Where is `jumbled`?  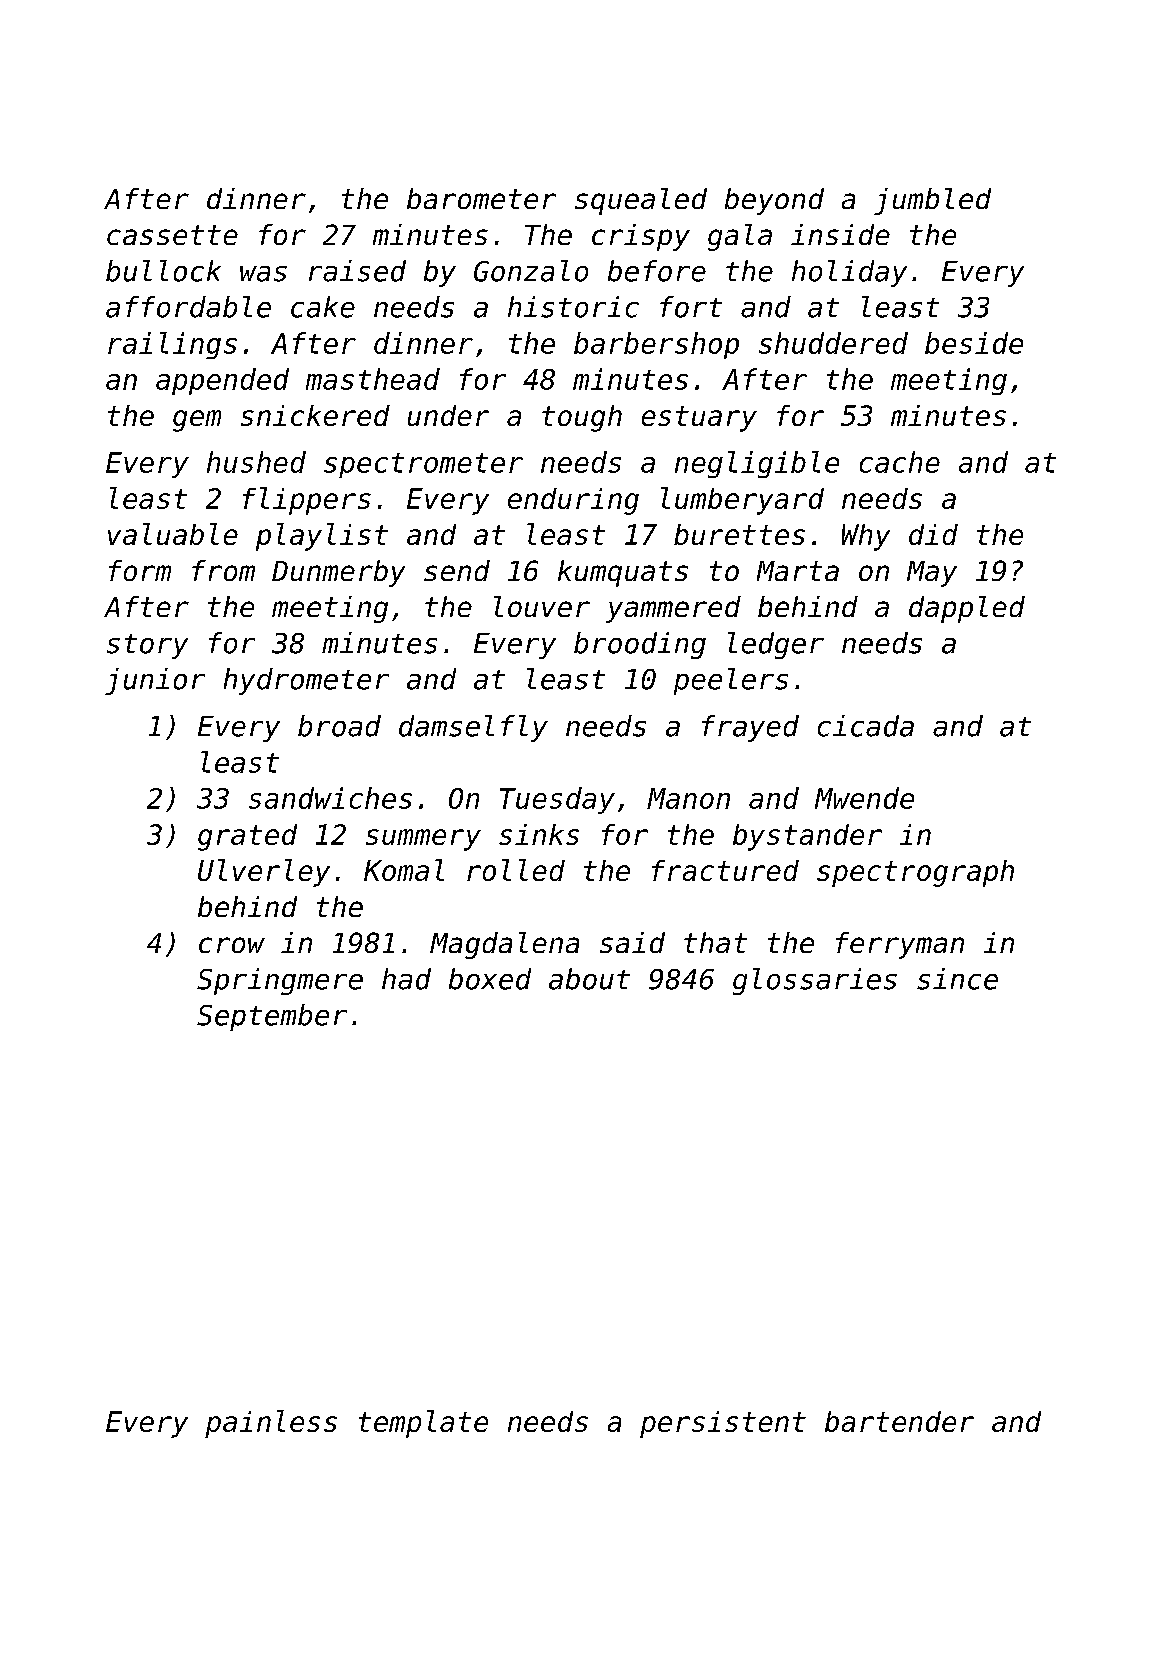 jumbled is located at coordinates (932, 201).
